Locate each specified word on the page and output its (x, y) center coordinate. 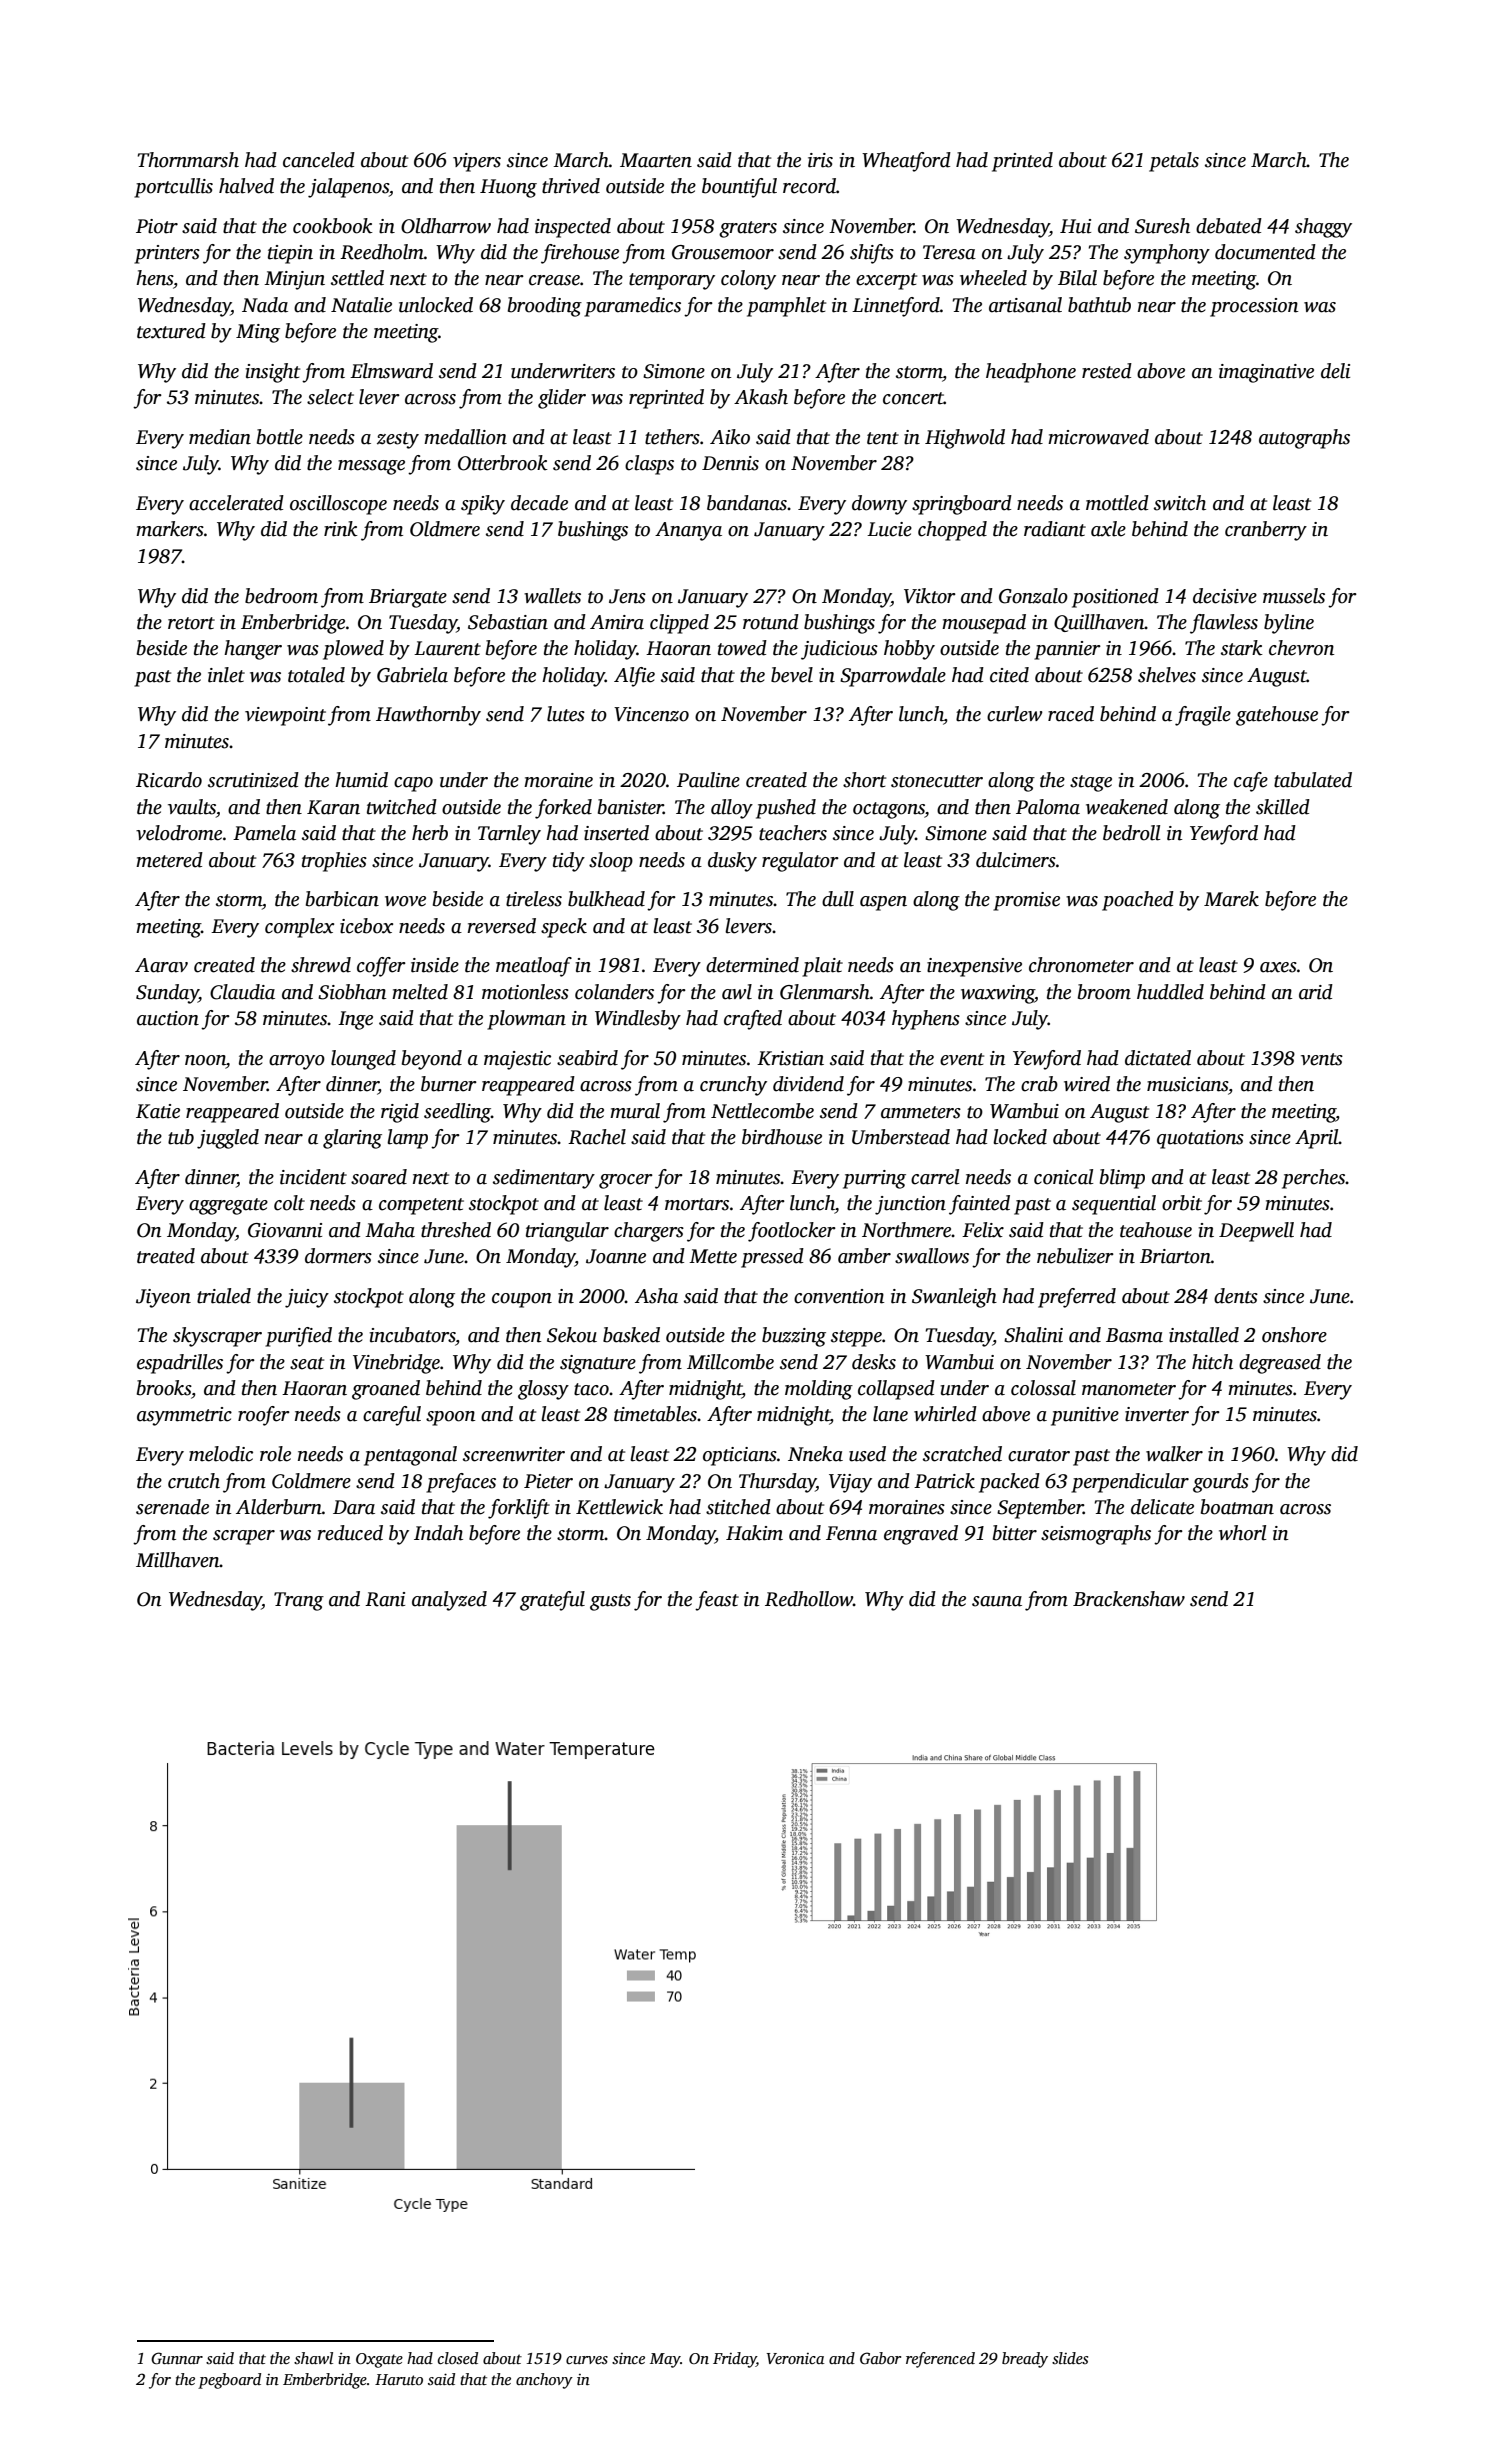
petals (1174, 162)
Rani (385, 1599)
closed (458, 2358)
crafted (753, 1020)
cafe (1251, 782)
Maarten (656, 160)
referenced (940, 2360)
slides (1070, 2358)
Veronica (795, 2358)
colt (289, 1203)
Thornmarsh (188, 160)
